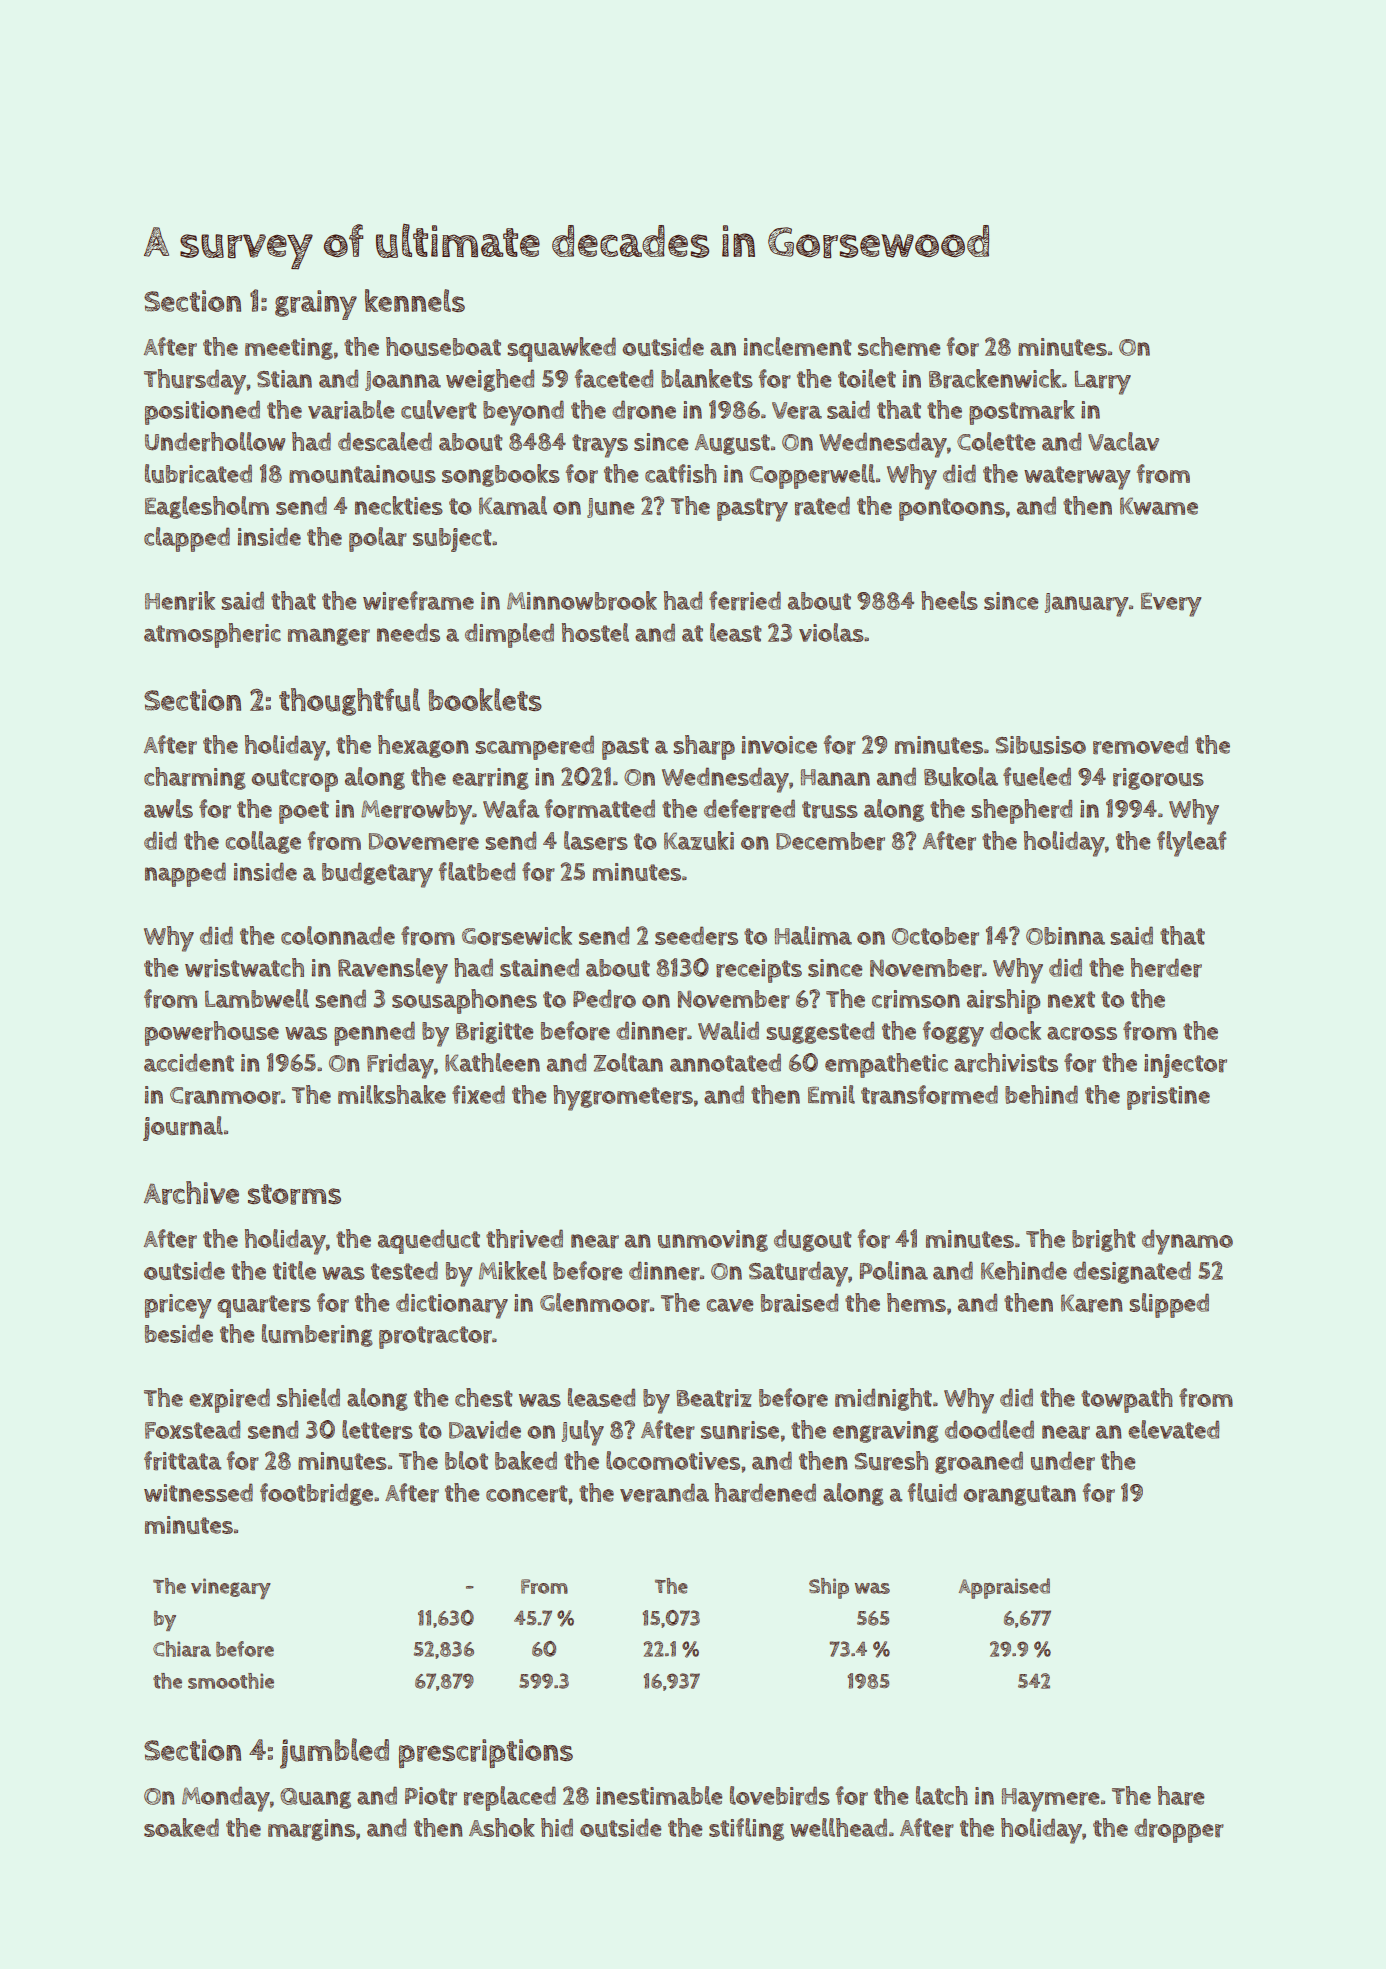 The width and height of the document is (1386, 1969). Describe the element at coordinates (431, 1796) in the document. I see `Piotr` at that location.
